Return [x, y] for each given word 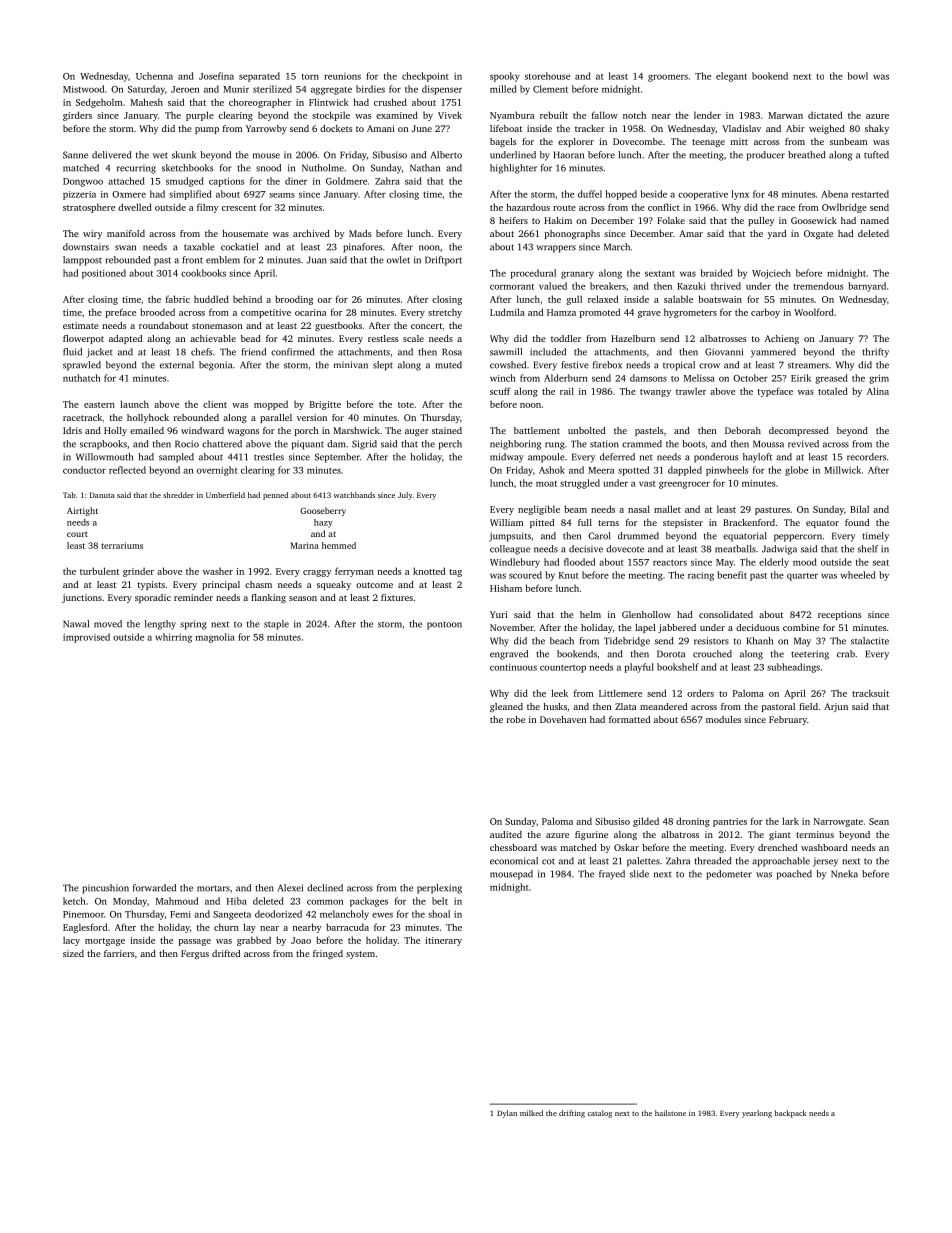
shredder [178, 495]
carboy [765, 313]
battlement [537, 430]
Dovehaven [563, 719]
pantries [730, 822]
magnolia [215, 638]
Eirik [801, 378]
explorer [576, 142]
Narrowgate [838, 822]
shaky [877, 129]
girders [77, 116]
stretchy [445, 313]
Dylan [507, 1114]
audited [506, 834]
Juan [316, 260]
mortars [213, 888]
